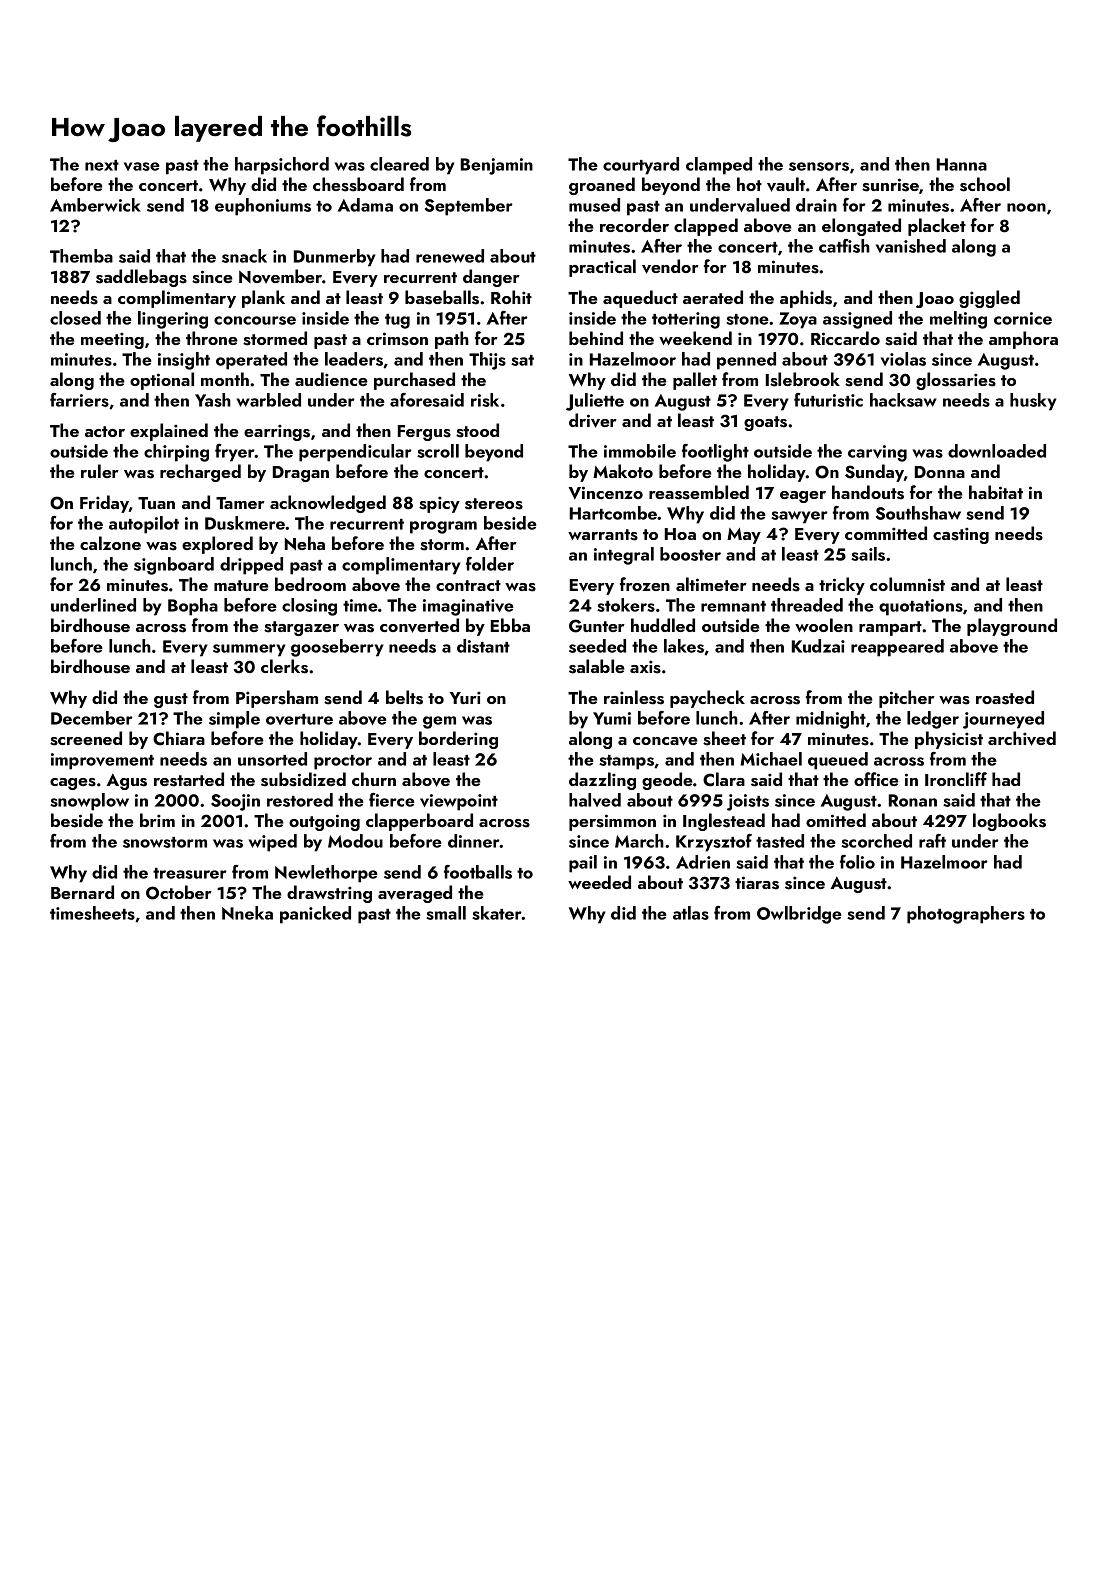 Image resolution: width=1110 pixels, height=1570 pixels. Describe the element at coordinates (439, 505) in the screenshot. I see `spicy` at that location.
